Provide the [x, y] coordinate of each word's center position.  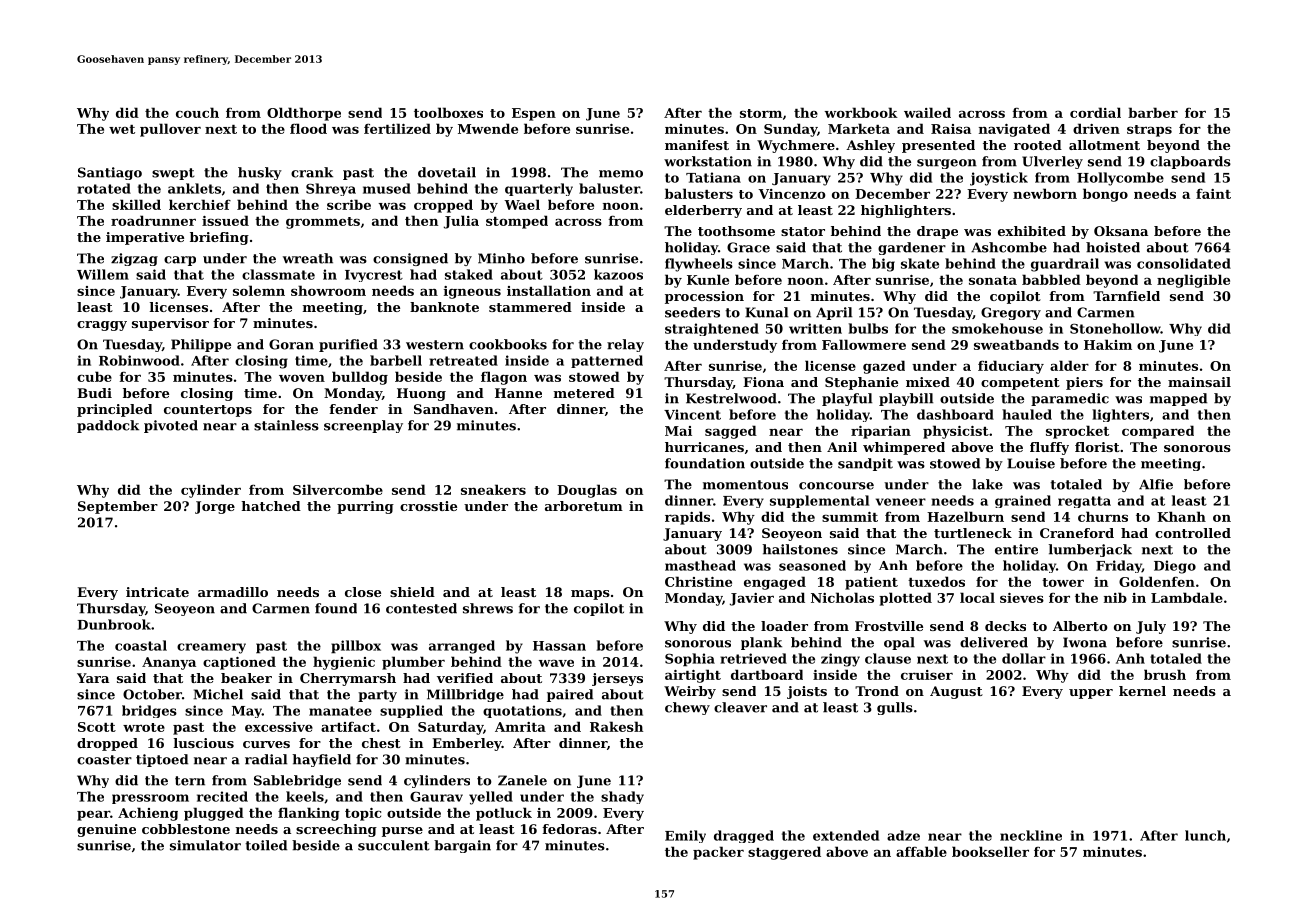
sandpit [865, 464]
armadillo [233, 592]
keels [305, 796]
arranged [462, 647]
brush [1165, 674]
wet [122, 129]
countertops [208, 411]
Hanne [518, 393]
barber [1153, 112]
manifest [697, 145]
